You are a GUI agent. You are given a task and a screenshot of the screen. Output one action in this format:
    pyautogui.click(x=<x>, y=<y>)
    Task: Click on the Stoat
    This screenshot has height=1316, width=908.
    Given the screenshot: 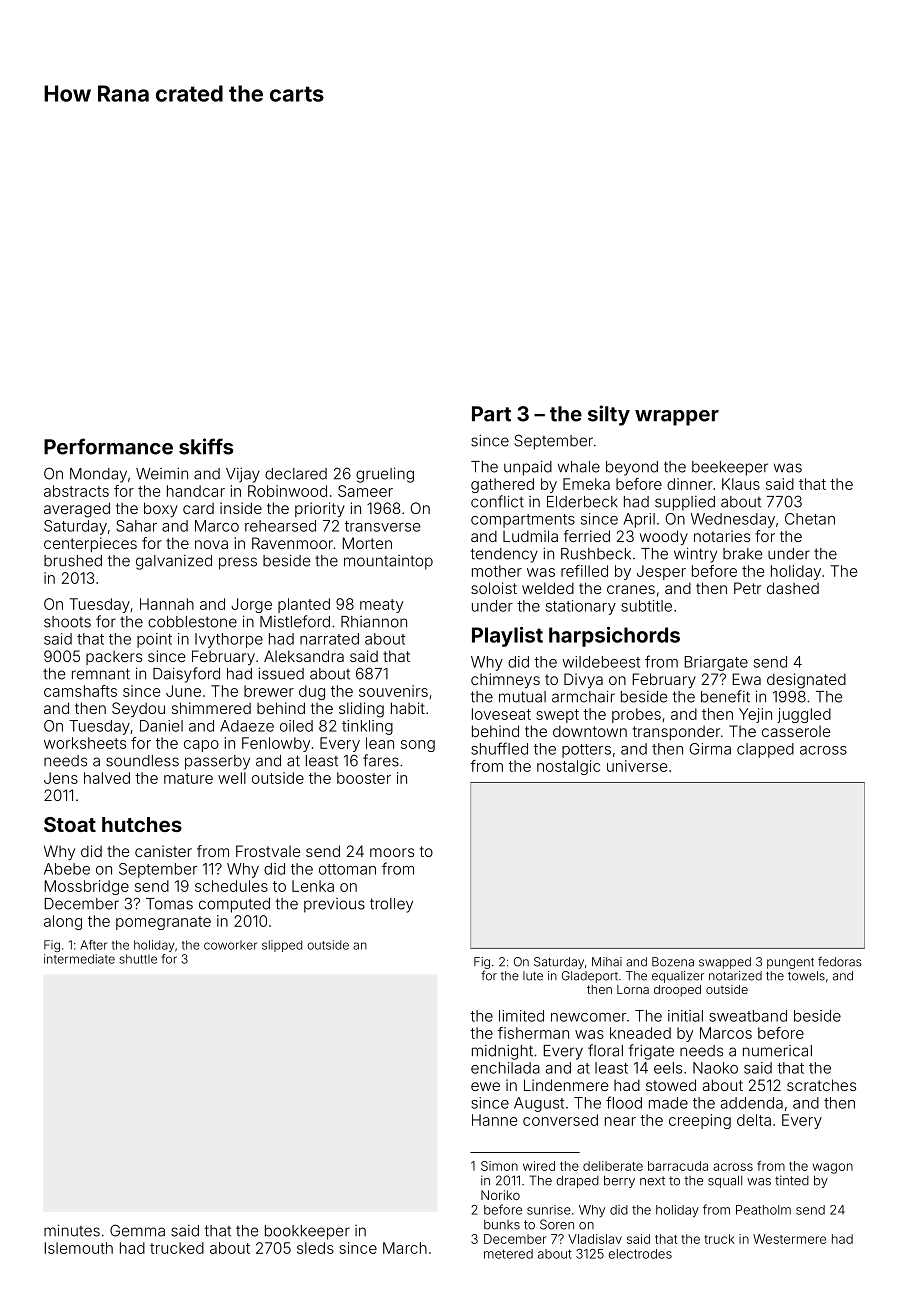 What is the action you would take?
    pyautogui.click(x=70, y=824)
